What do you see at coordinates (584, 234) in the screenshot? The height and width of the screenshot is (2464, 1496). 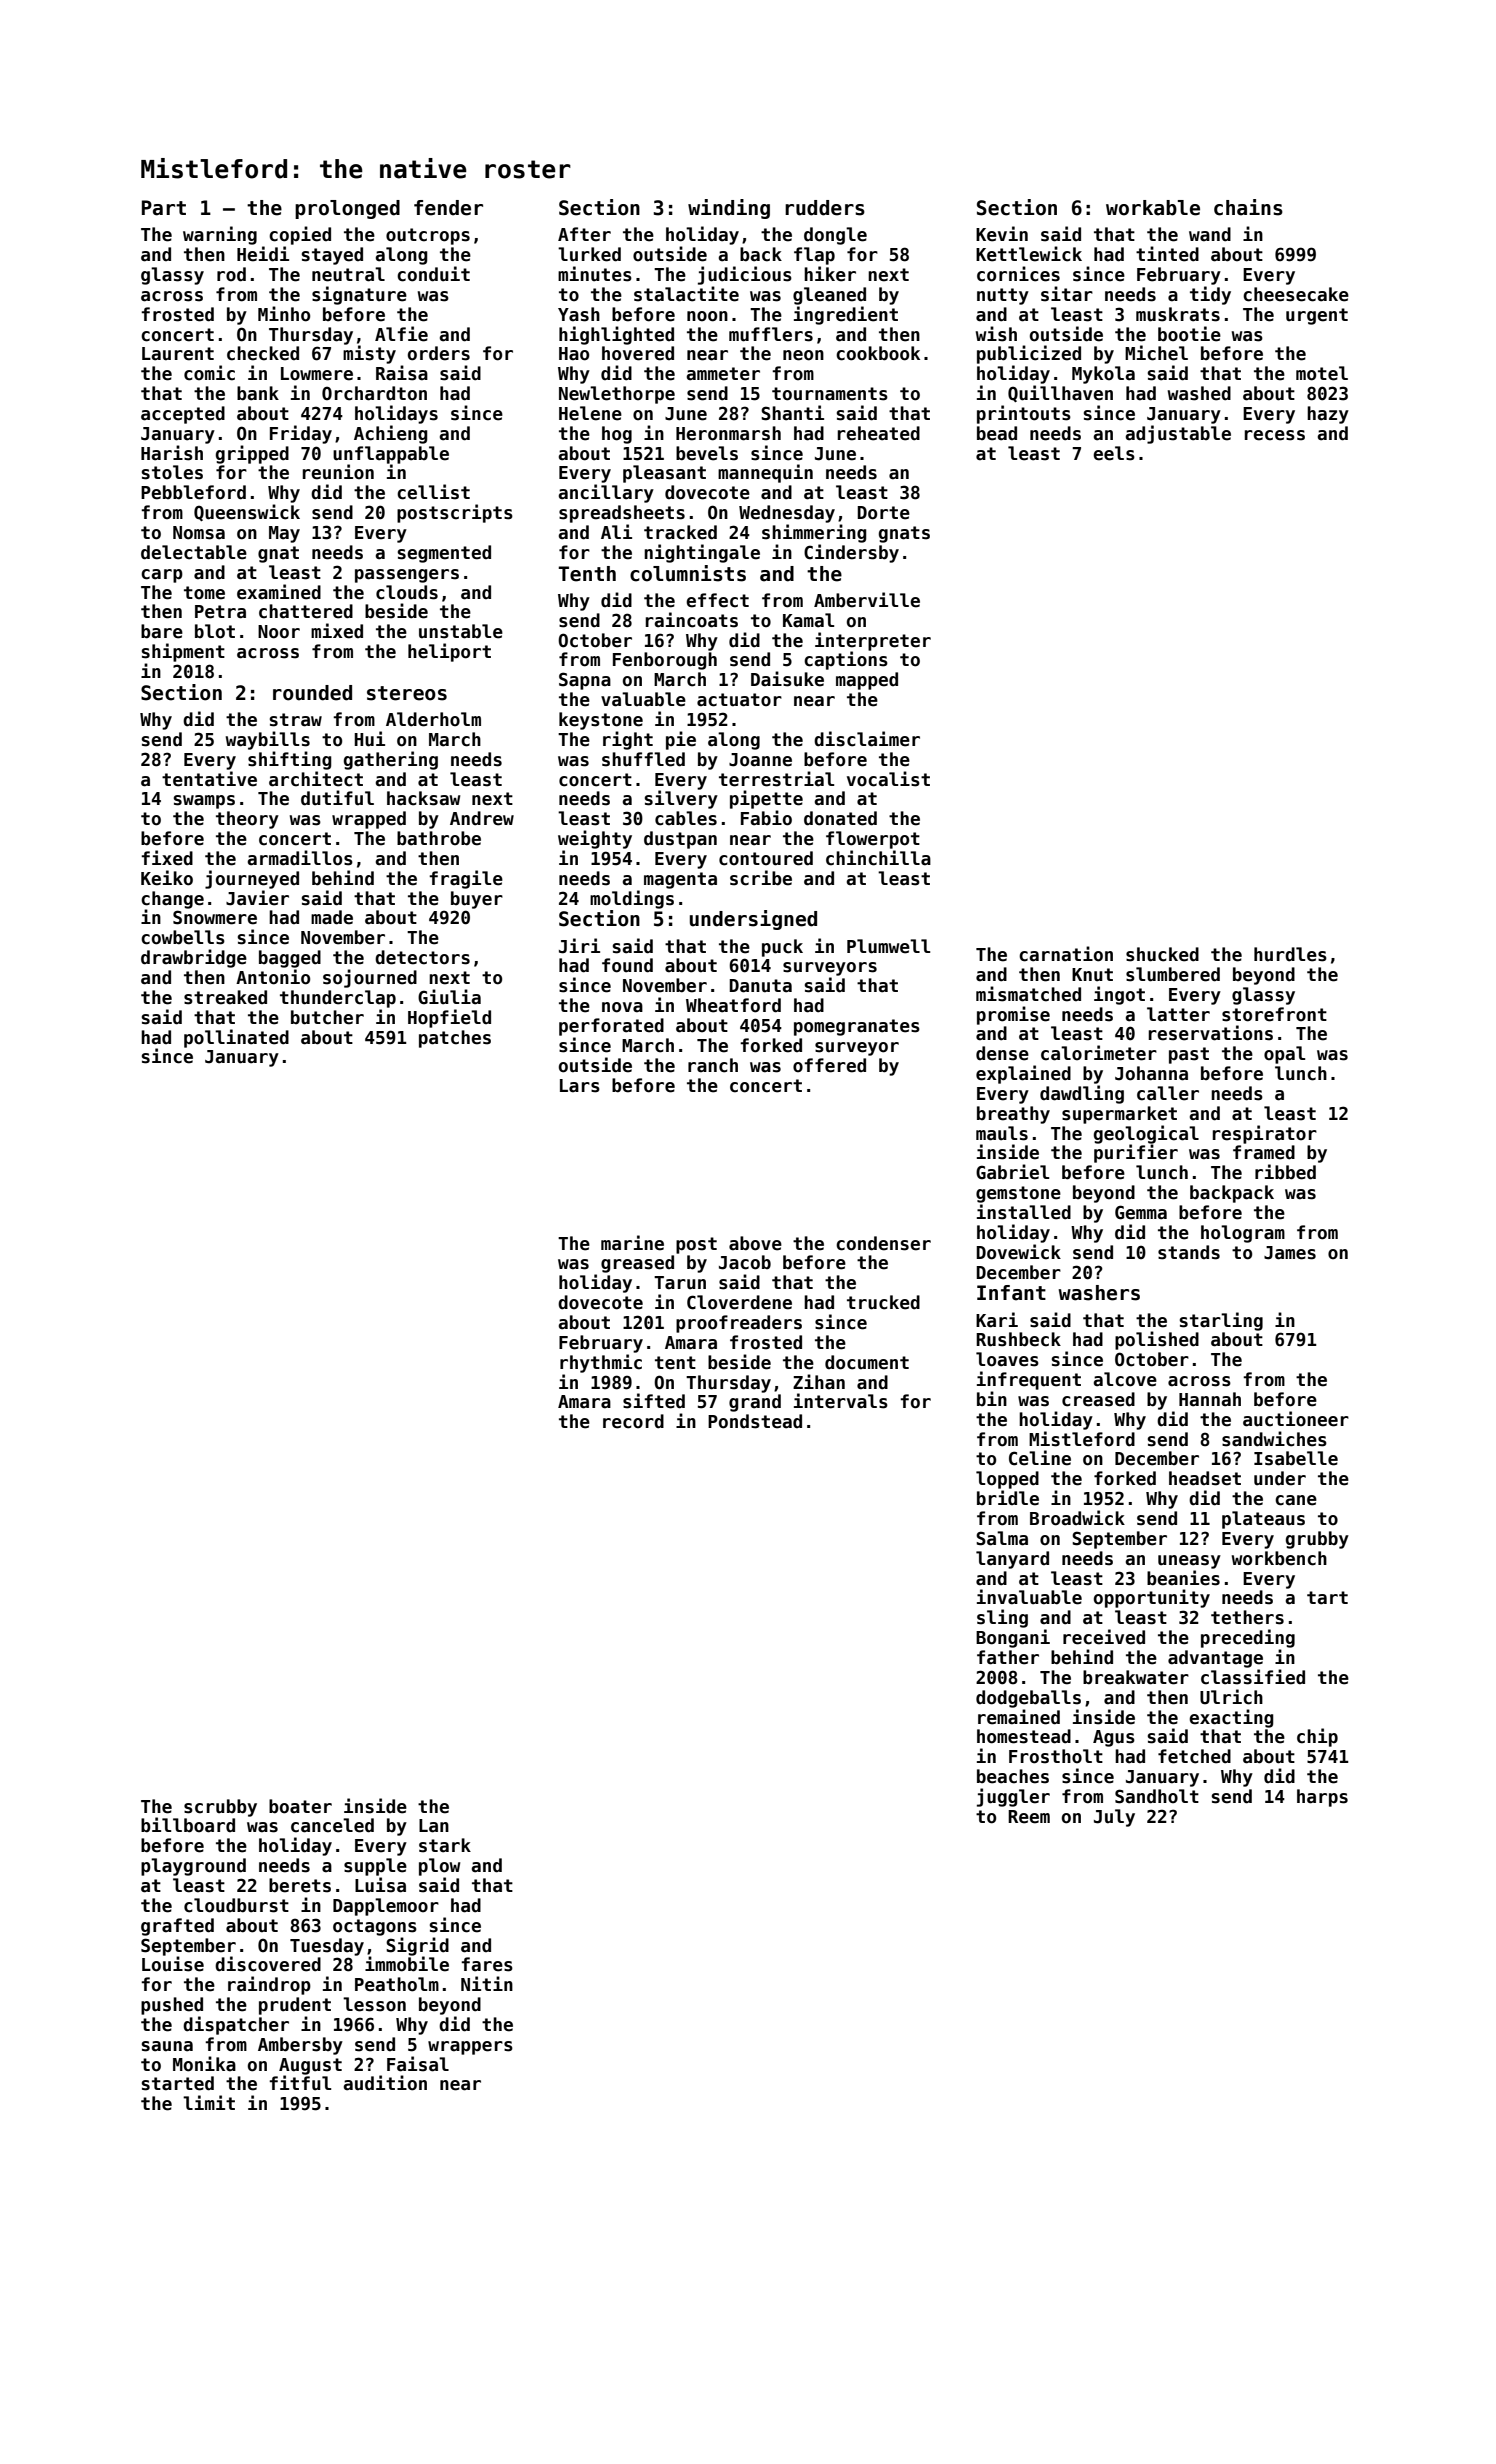 I see `After` at bounding box center [584, 234].
